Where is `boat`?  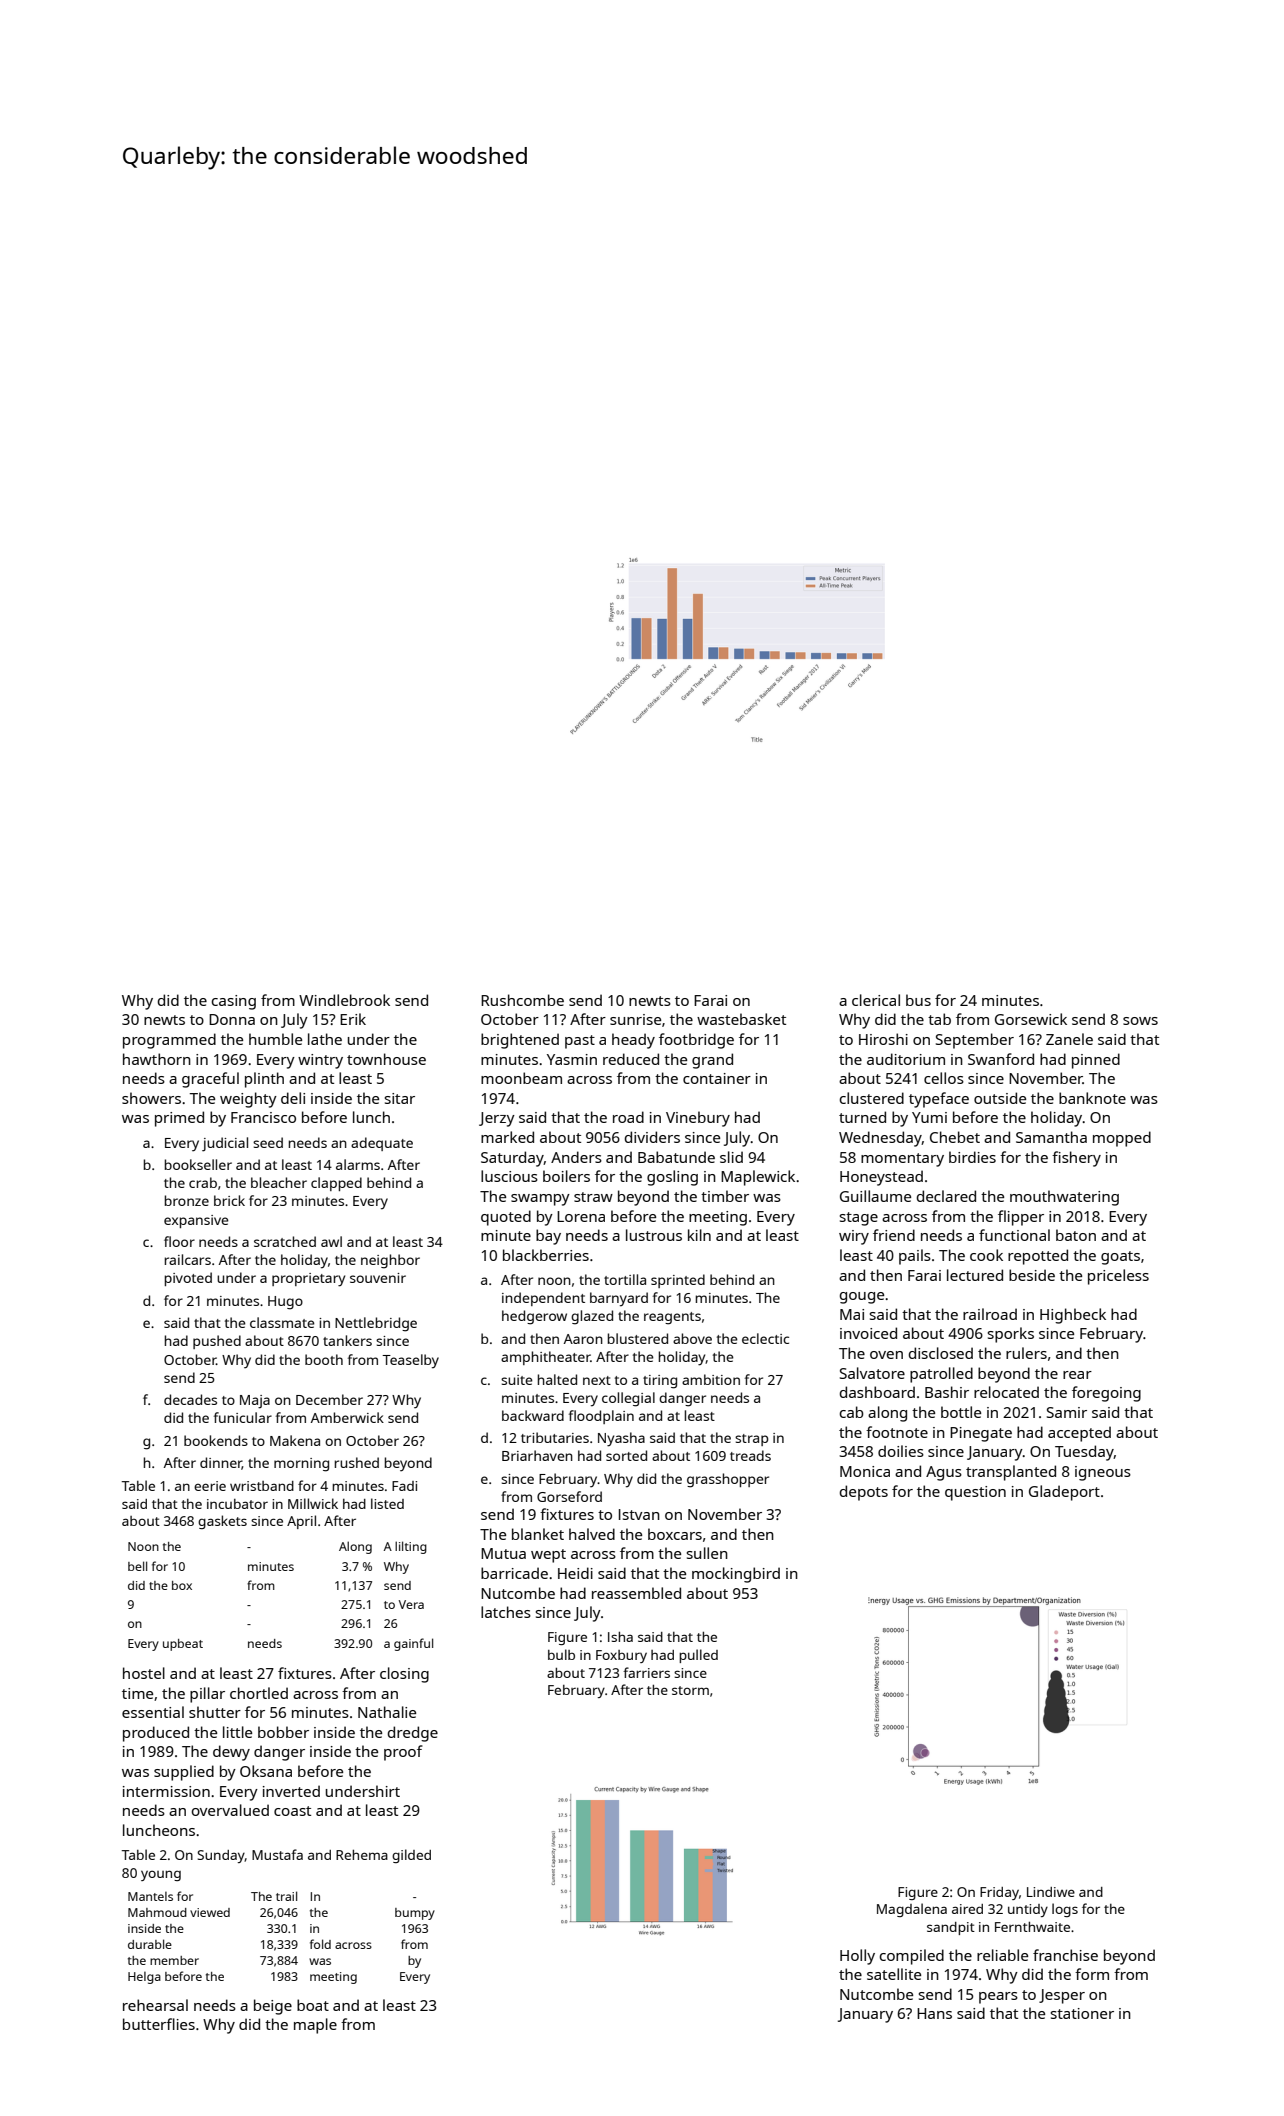
boat is located at coordinates (313, 2005).
